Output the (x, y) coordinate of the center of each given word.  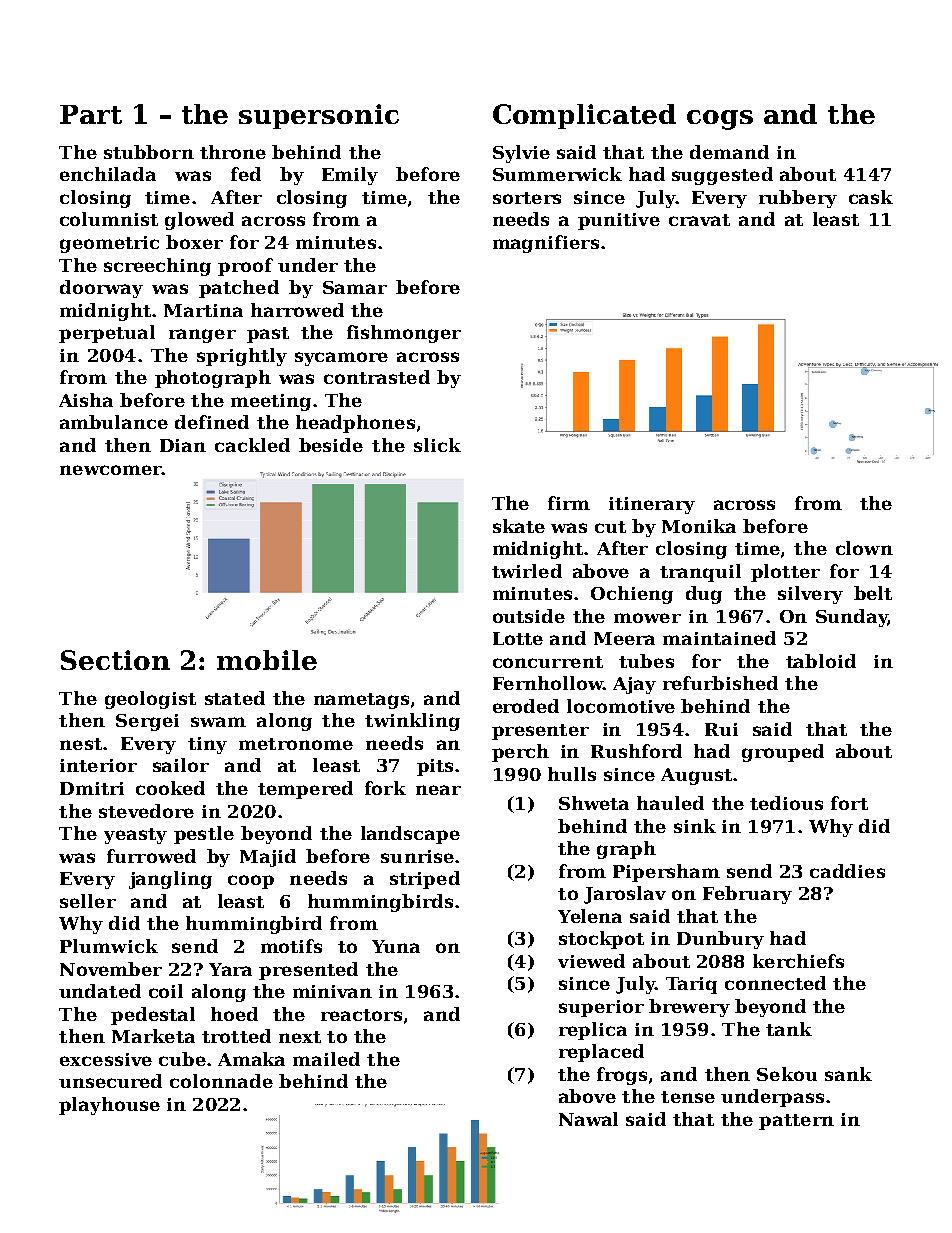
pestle (204, 835)
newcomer (111, 470)
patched (239, 289)
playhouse (109, 1106)
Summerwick (557, 174)
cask (871, 197)
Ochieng (632, 595)
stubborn (149, 152)
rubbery (798, 199)
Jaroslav (625, 895)
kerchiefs (798, 961)
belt (873, 593)
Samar (355, 287)
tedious (786, 803)
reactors (361, 1015)
